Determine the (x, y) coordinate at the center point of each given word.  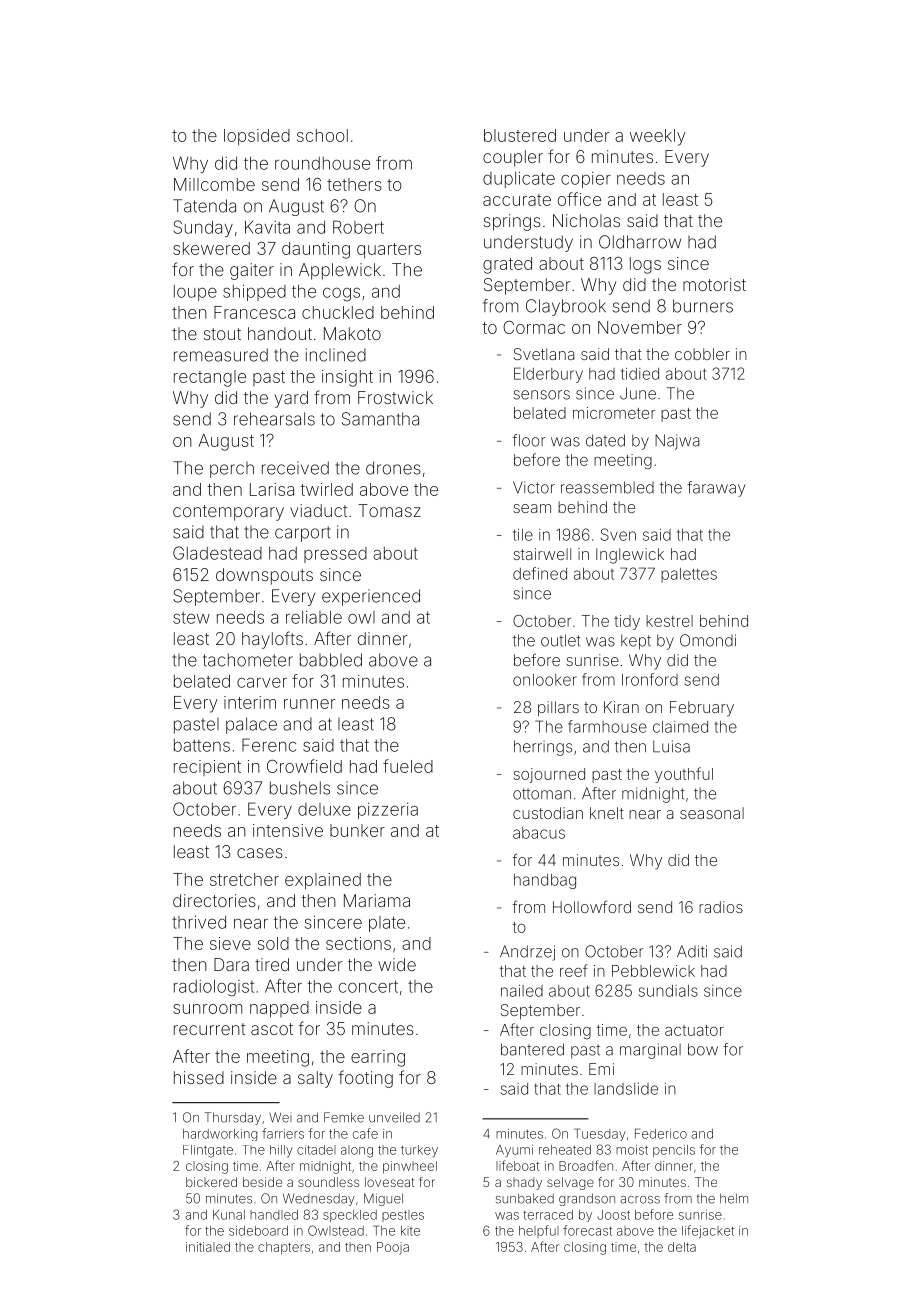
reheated (565, 1150)
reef (574, 970)
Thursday (233, 1118)
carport (302, 534)
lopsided (257, 137)
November (640, 327)
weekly (658, 137)
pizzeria (388, 811)
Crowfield (304, 766)
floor (529, 440)
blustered (520, 135)
